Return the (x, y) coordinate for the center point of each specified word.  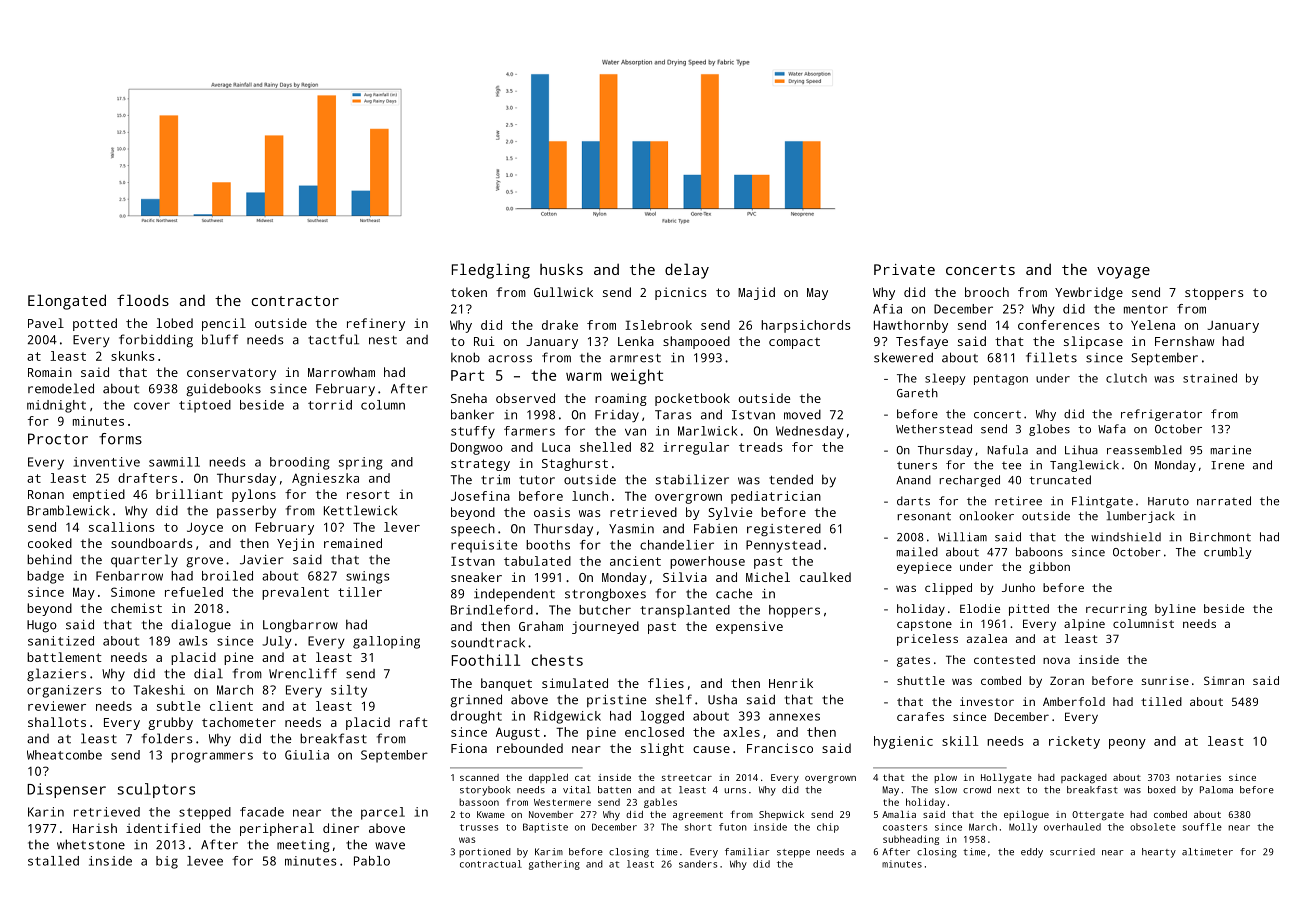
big (167, 862)
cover (152, 406)
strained (1210, 378)
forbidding (156, 341)
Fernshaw (1184, 341)
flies (666, 683)
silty (349, 691)
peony (1127, 744)
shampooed (696, 342)
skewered (903, 357)
